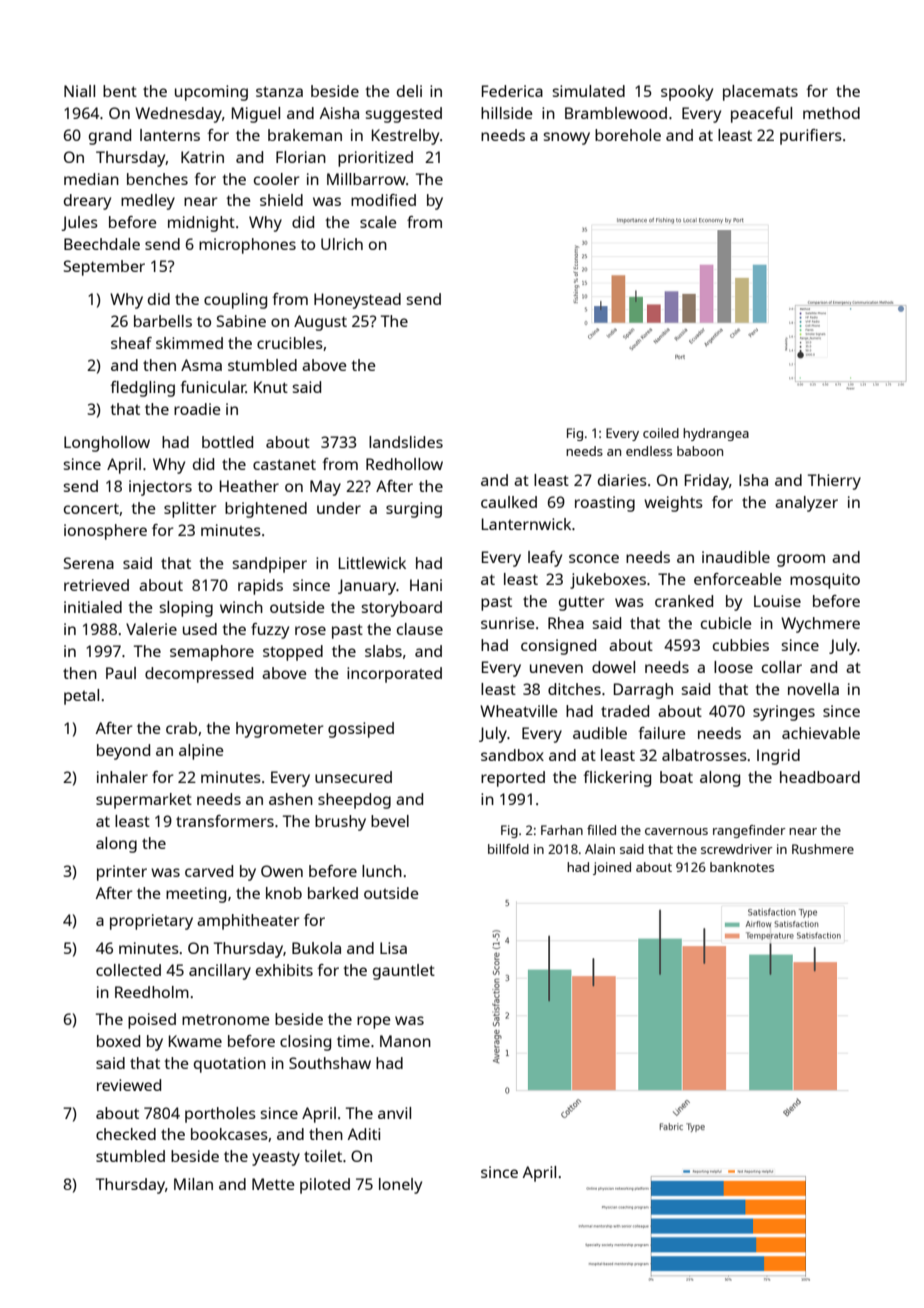 This screenshot has height=1308, width=924. I want to click on scale, so click(378, 222).
